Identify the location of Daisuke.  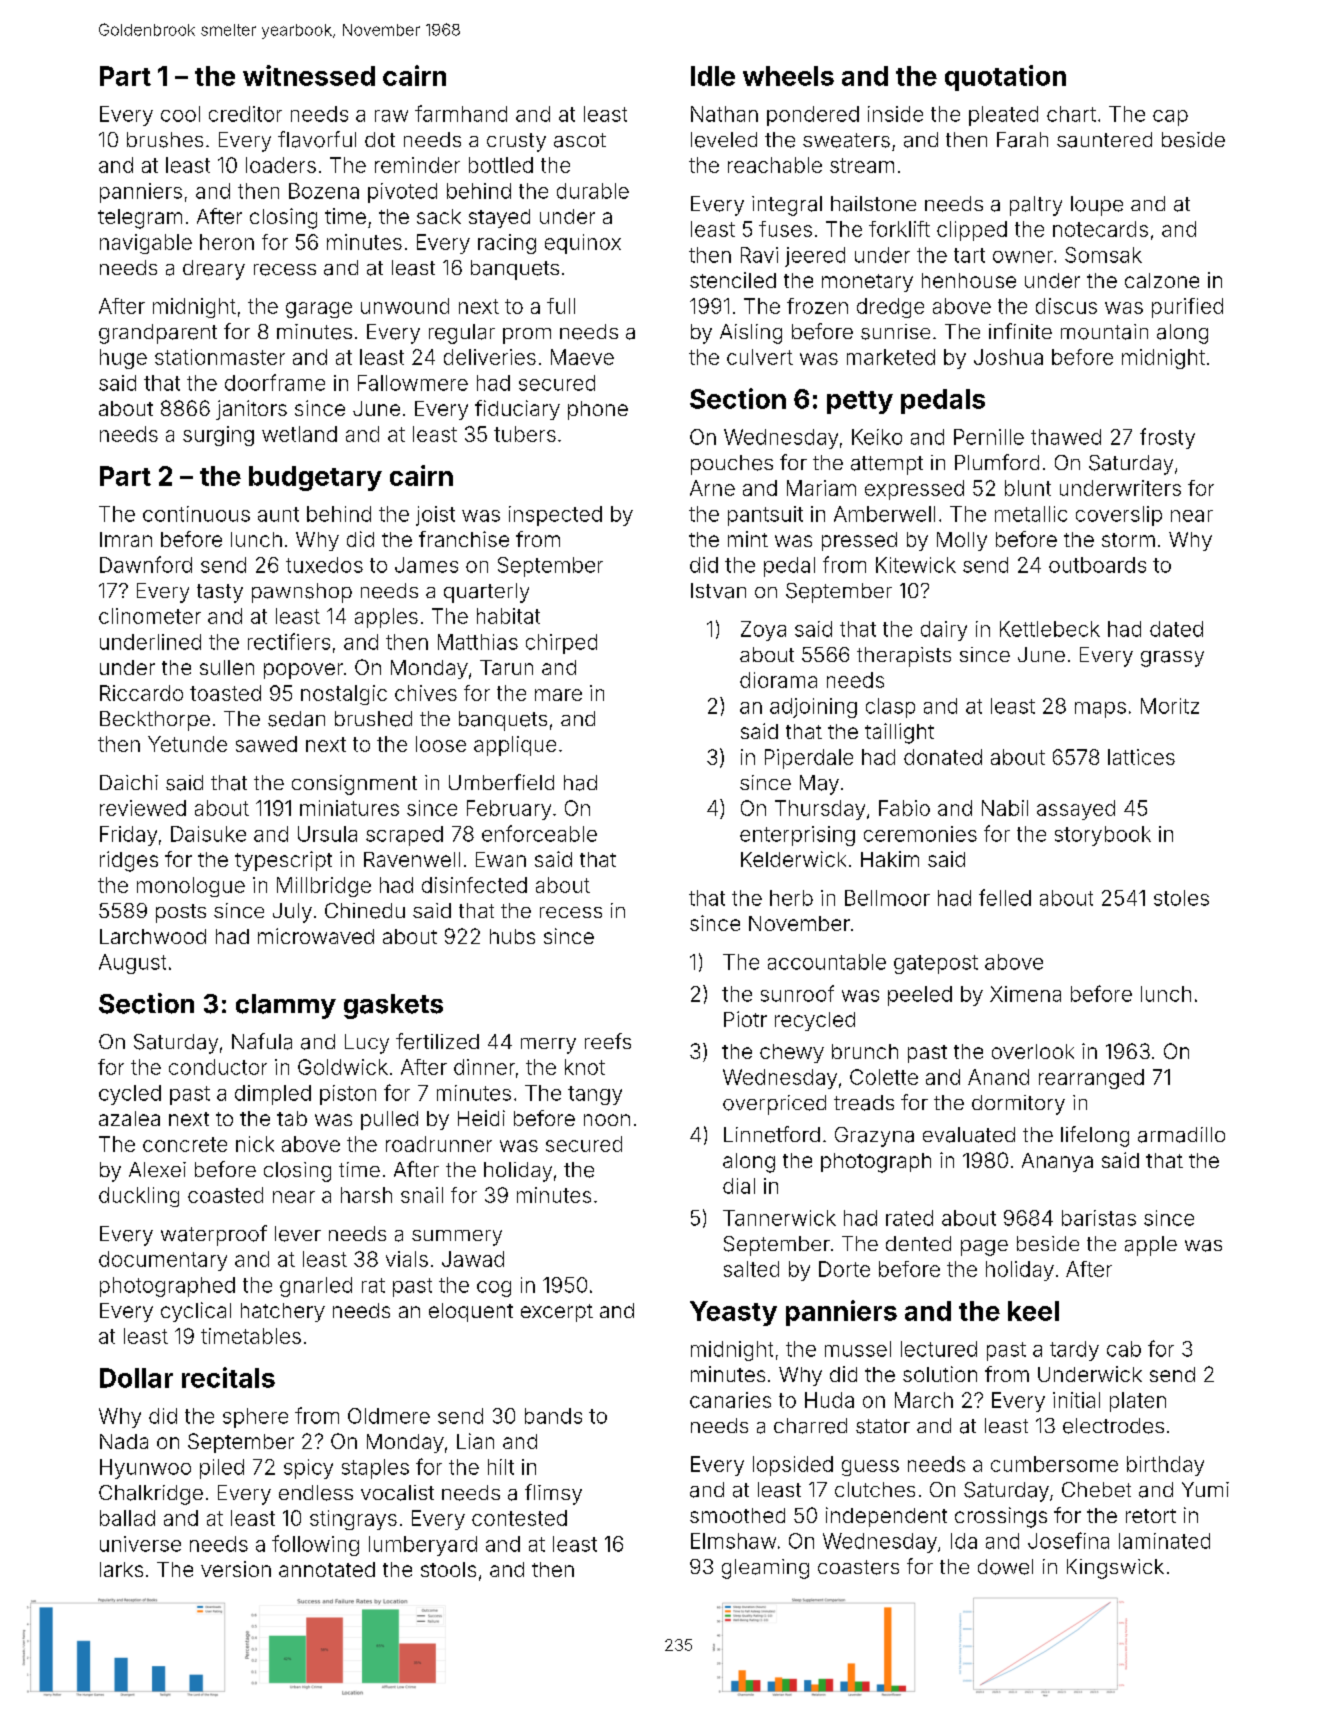
(208, 834).
